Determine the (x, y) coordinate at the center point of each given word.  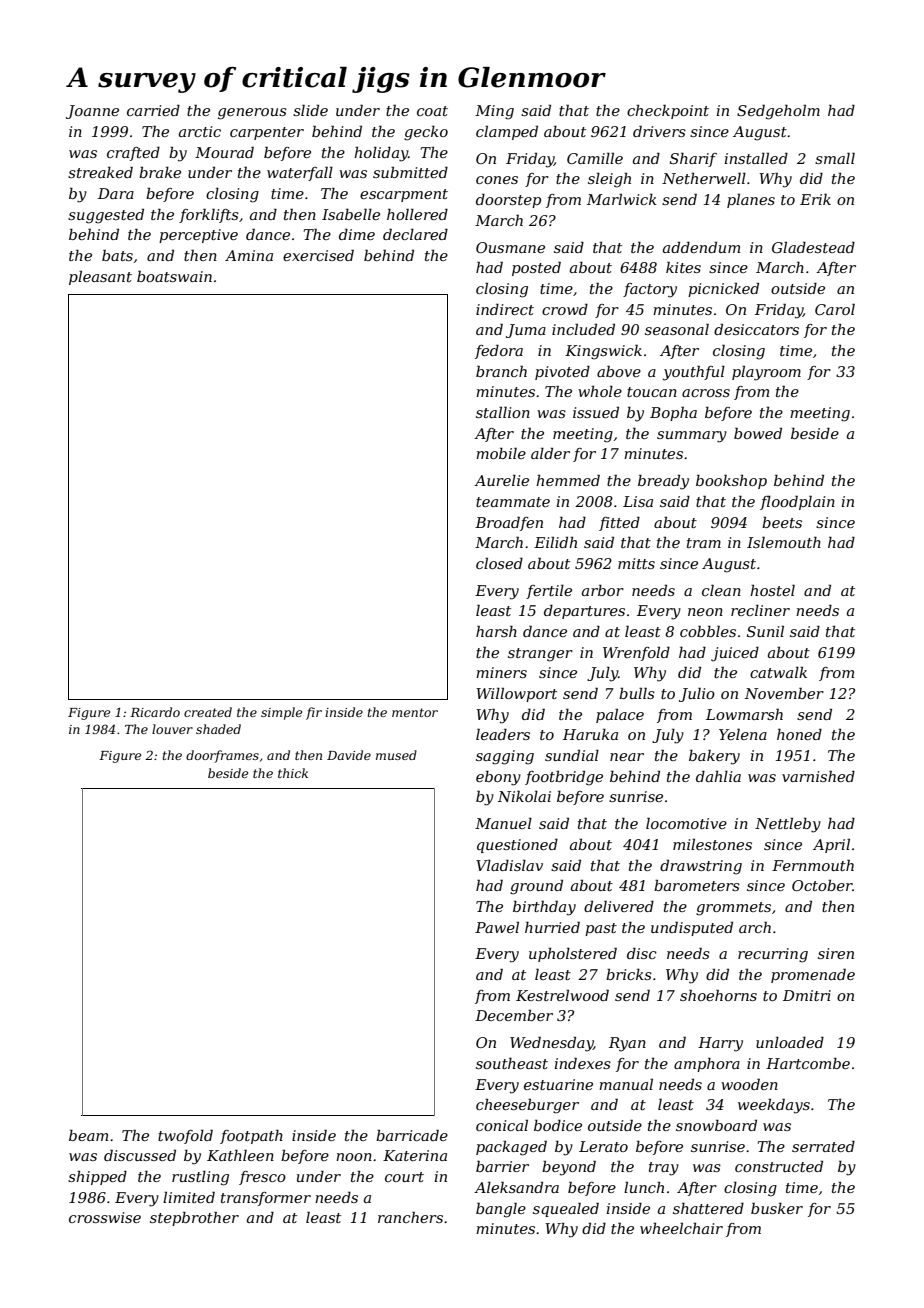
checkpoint (668, 111)
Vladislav (509, 865)
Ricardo (155, 712)
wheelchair (681, 1228)
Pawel (497, 927)
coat (432, 111)
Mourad (224, 152)
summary (692, 437)
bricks (629, 974)
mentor (415, 712)
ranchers (410, 1217)
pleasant (100, 278)
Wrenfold (636, 654)
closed (499, 563)
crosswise (105, 1217)
